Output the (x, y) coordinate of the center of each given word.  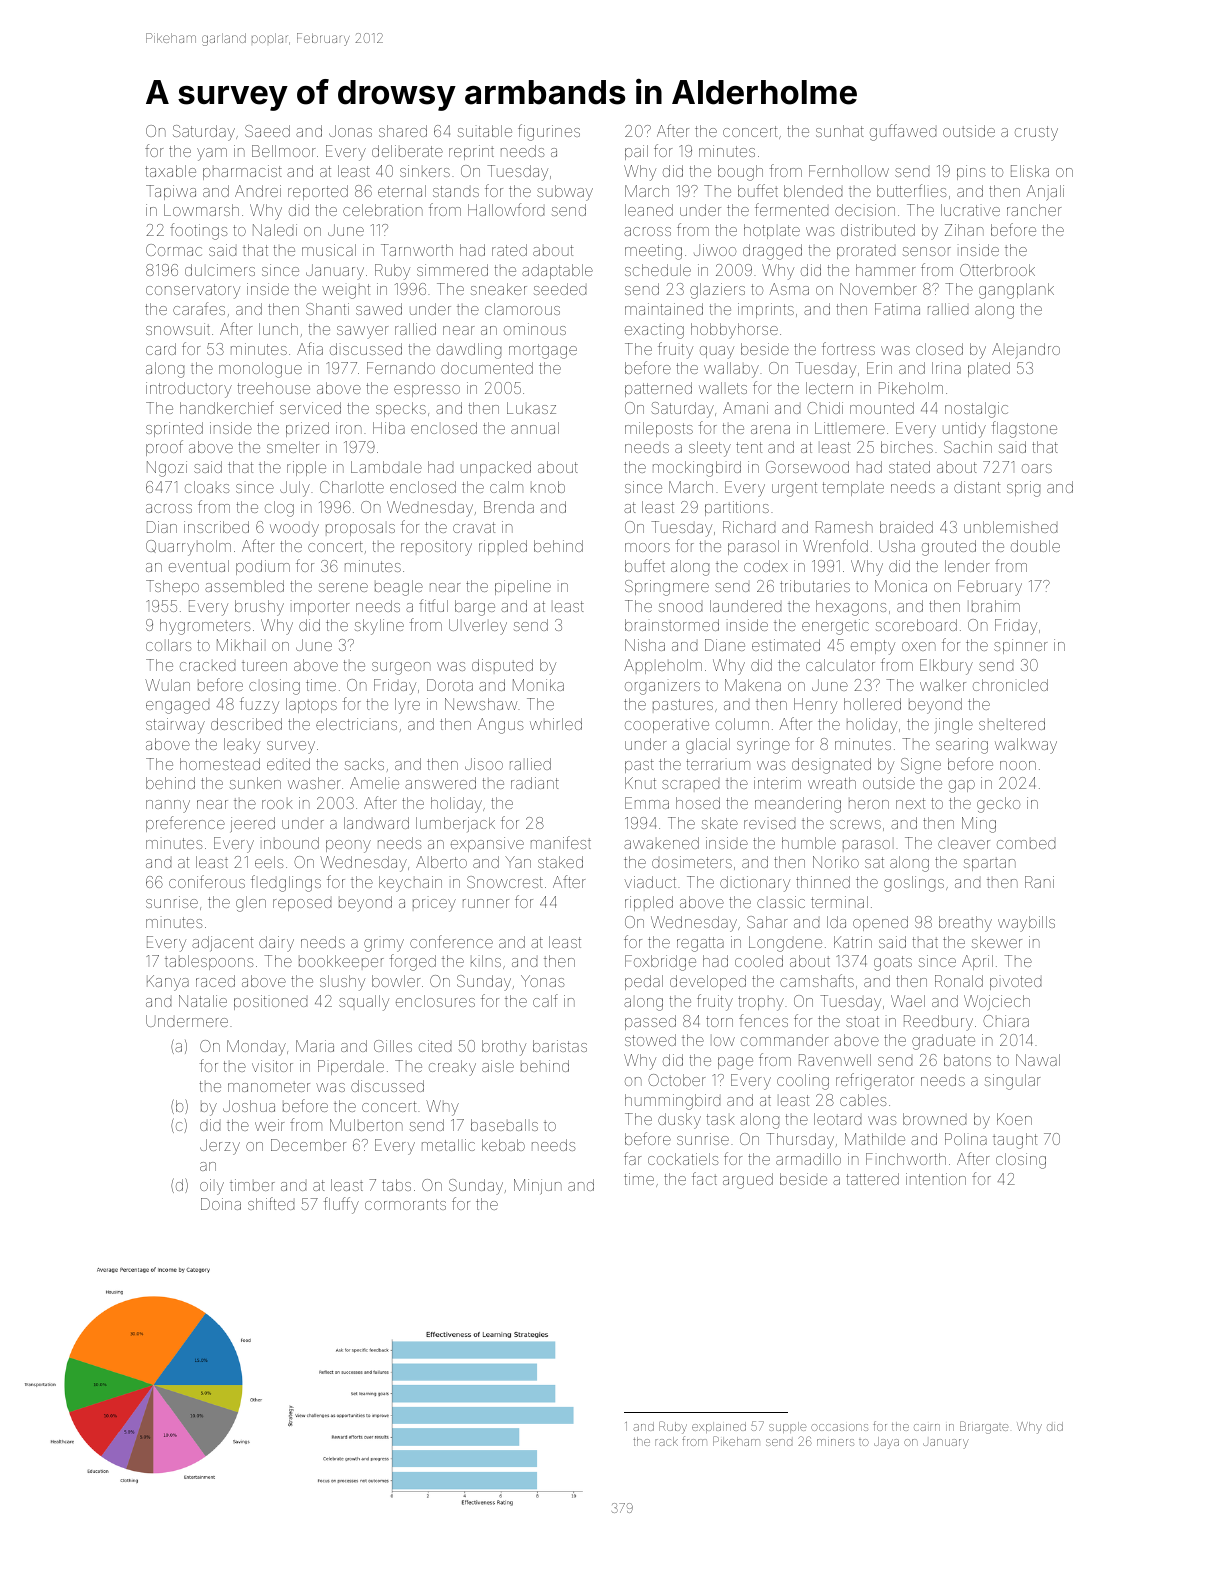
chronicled (1010, 685)
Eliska (1030, 171)
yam (212, 154)
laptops (311, 705)
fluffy (341, 1205)
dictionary (755, 884)
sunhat (840, 131)
